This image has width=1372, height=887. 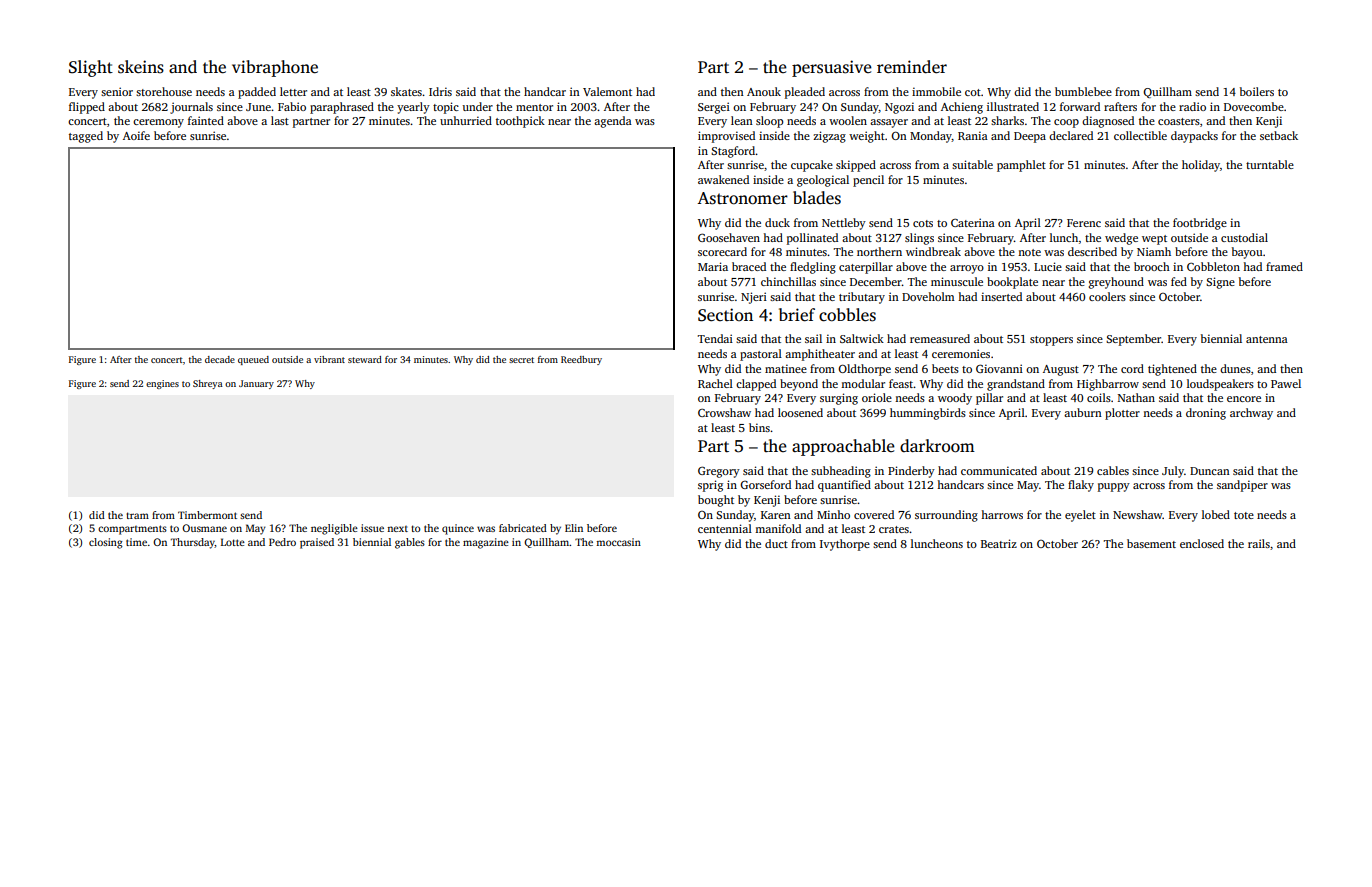 I want to click on auburn, so click(x=1083, y=412).
